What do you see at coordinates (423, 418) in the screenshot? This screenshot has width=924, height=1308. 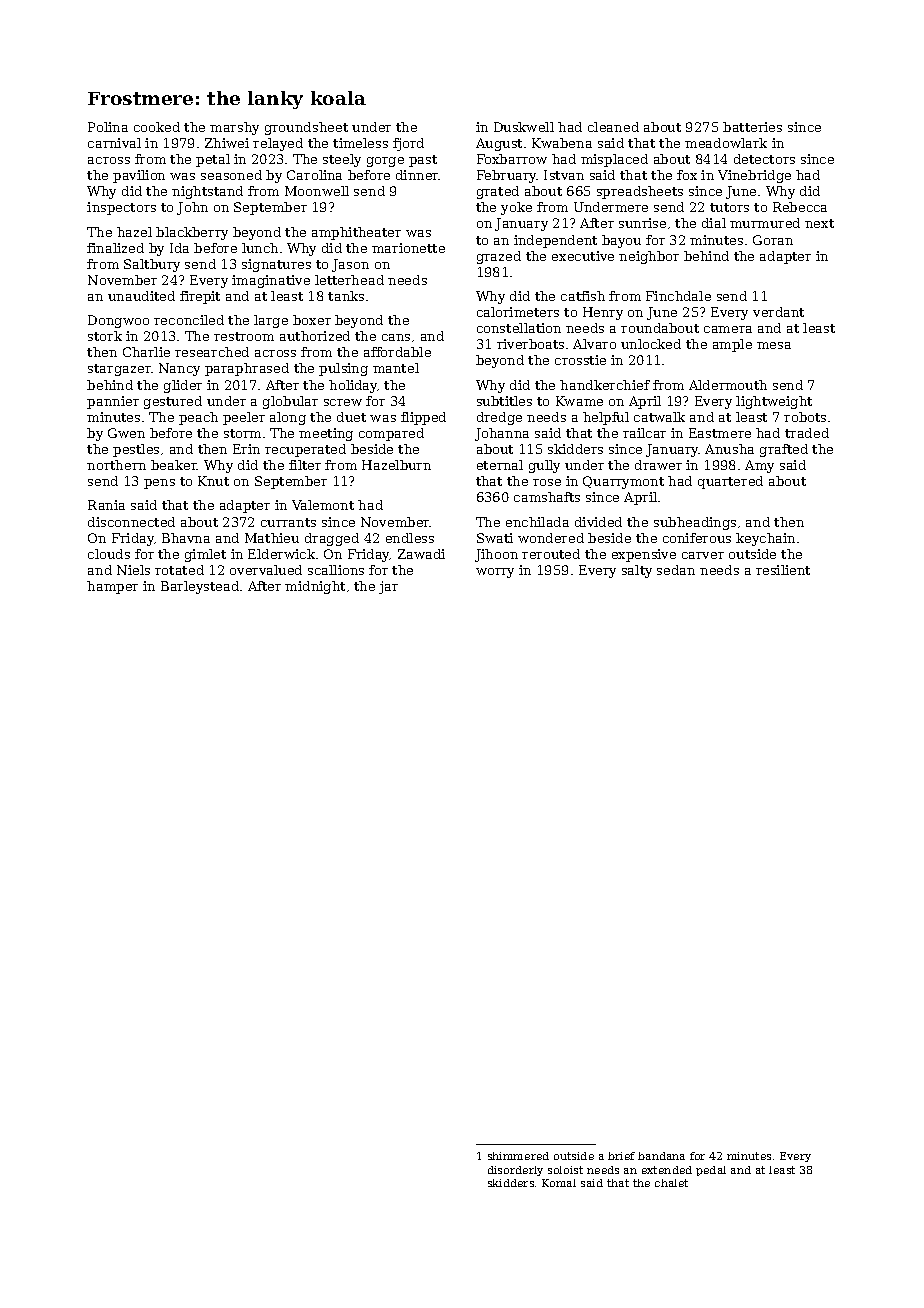 I see `flipped` at bounding box center [423, 418].
